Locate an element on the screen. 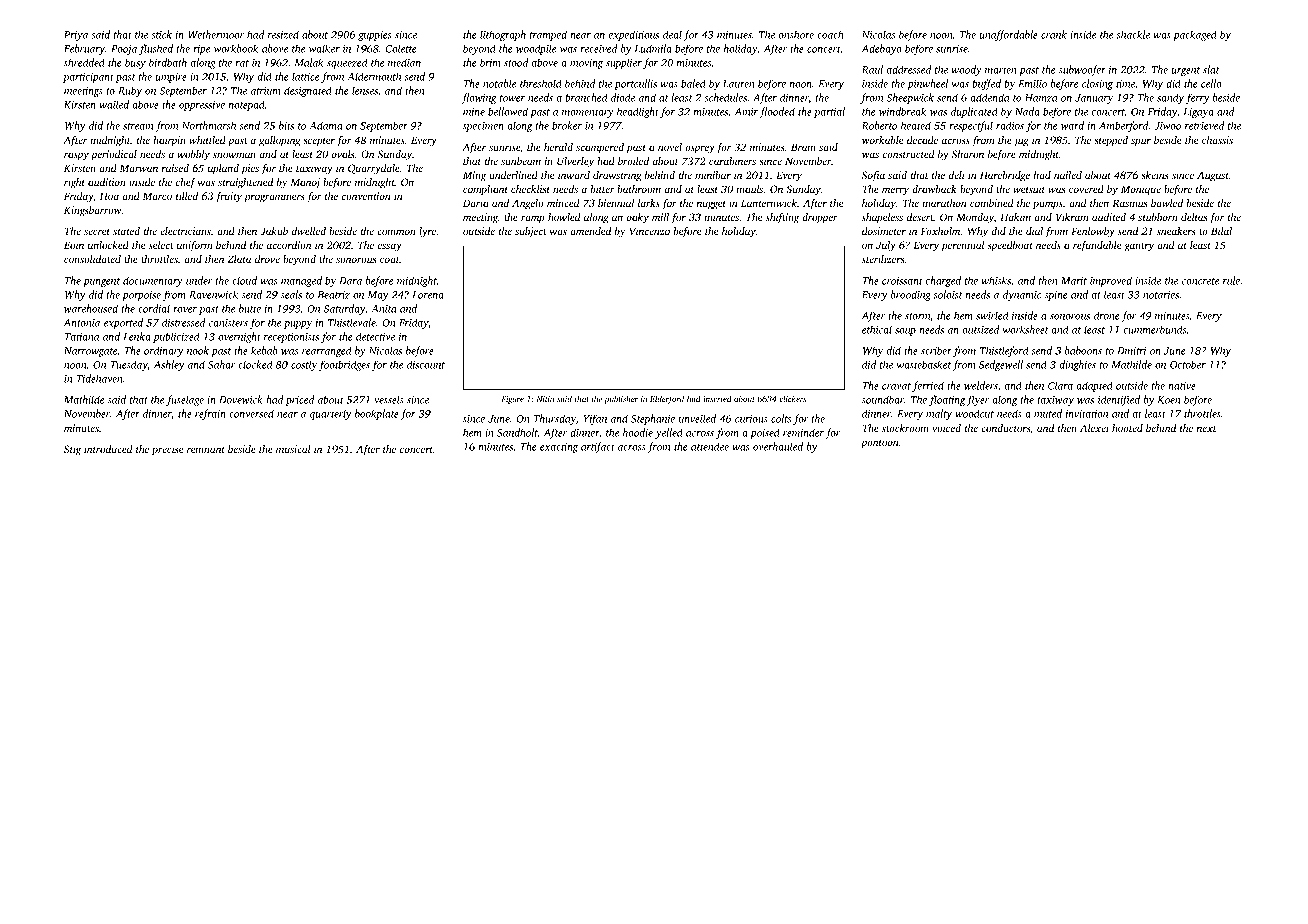 The width and height of the screenshot is (1308, 924). unaffordable is located at coordinates (1009, 35).
